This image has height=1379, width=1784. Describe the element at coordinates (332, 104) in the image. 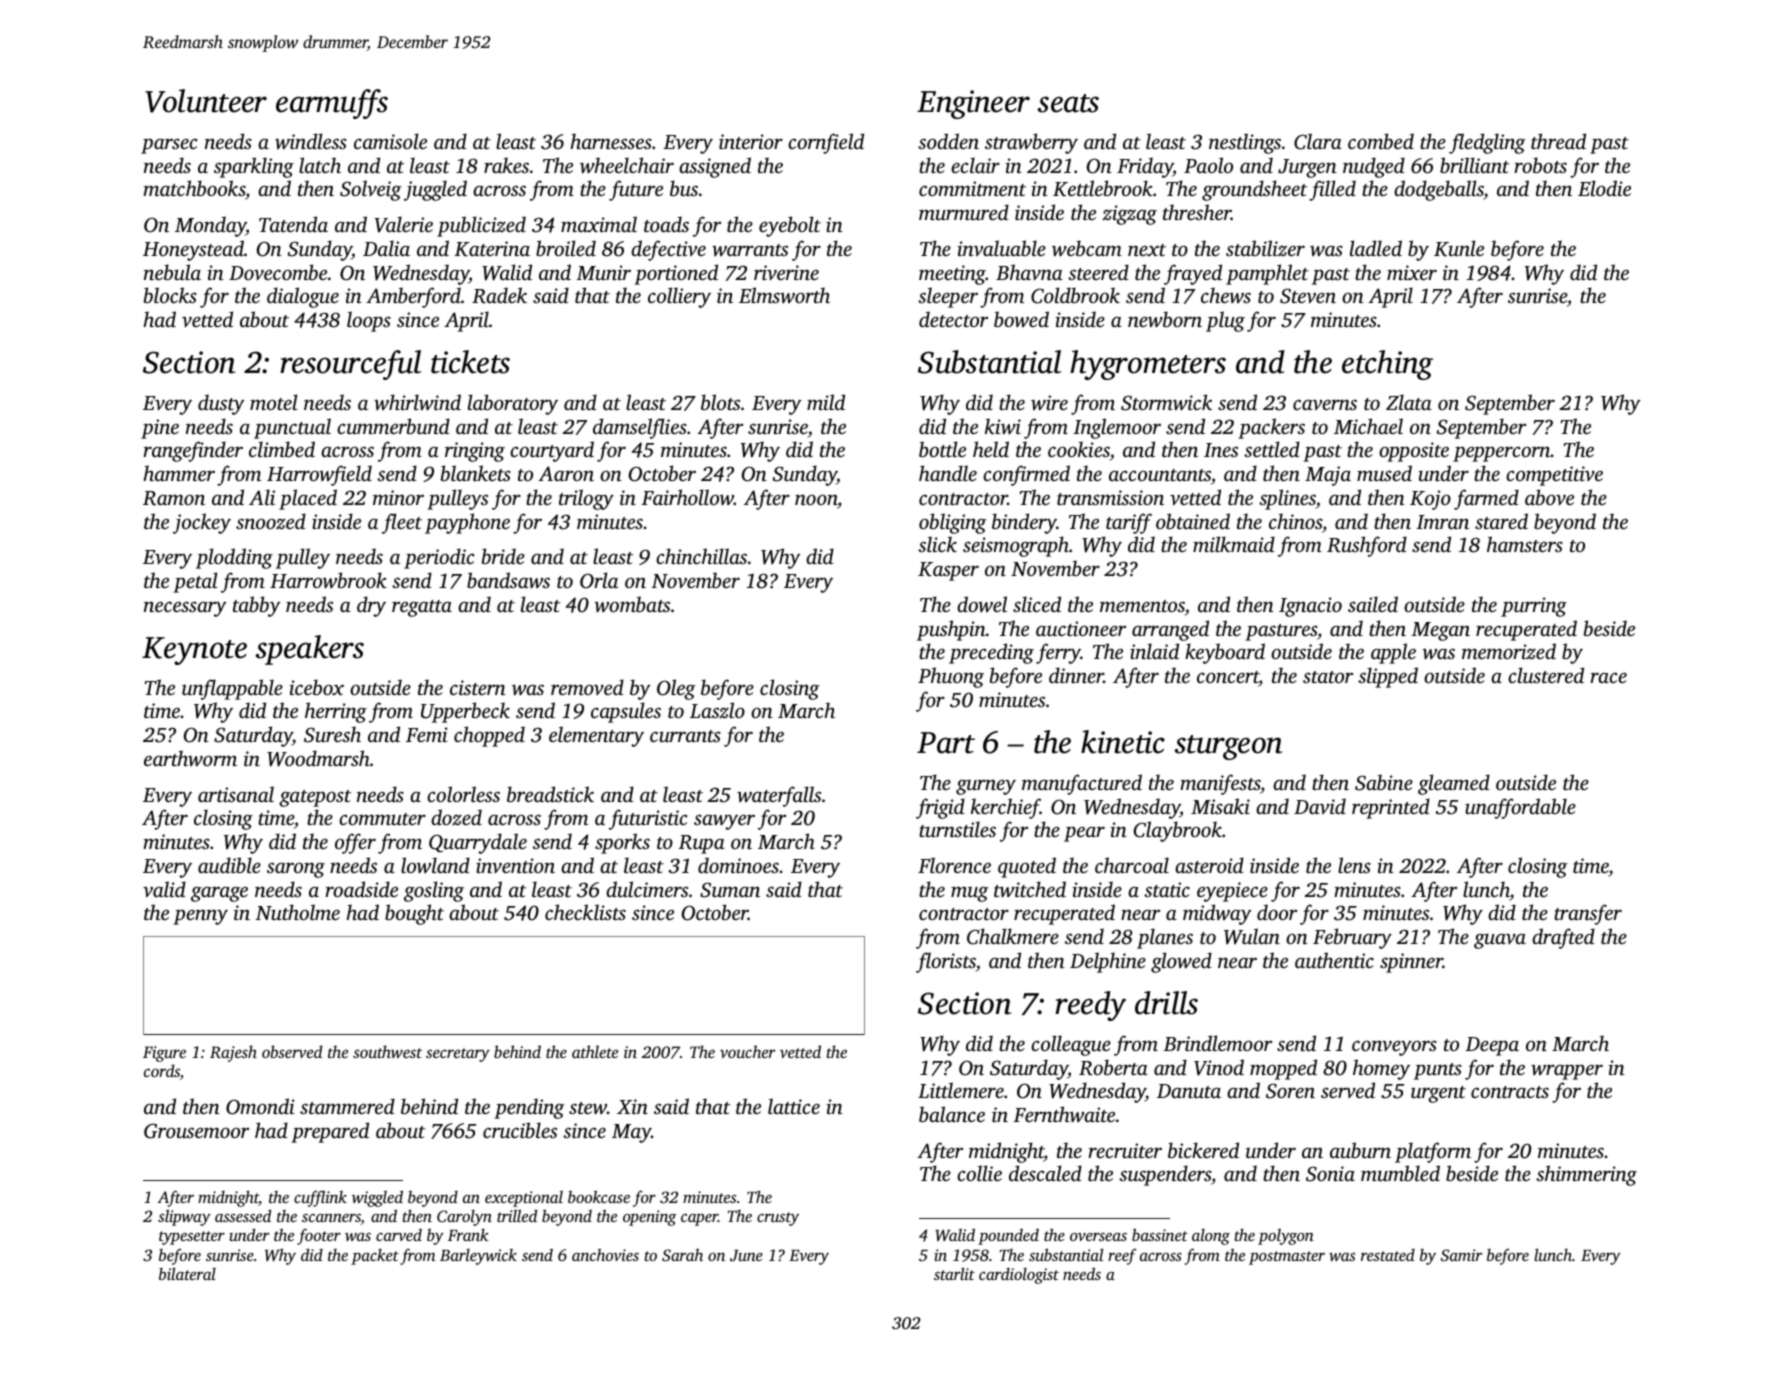

I see `earmuffs` at that location.
